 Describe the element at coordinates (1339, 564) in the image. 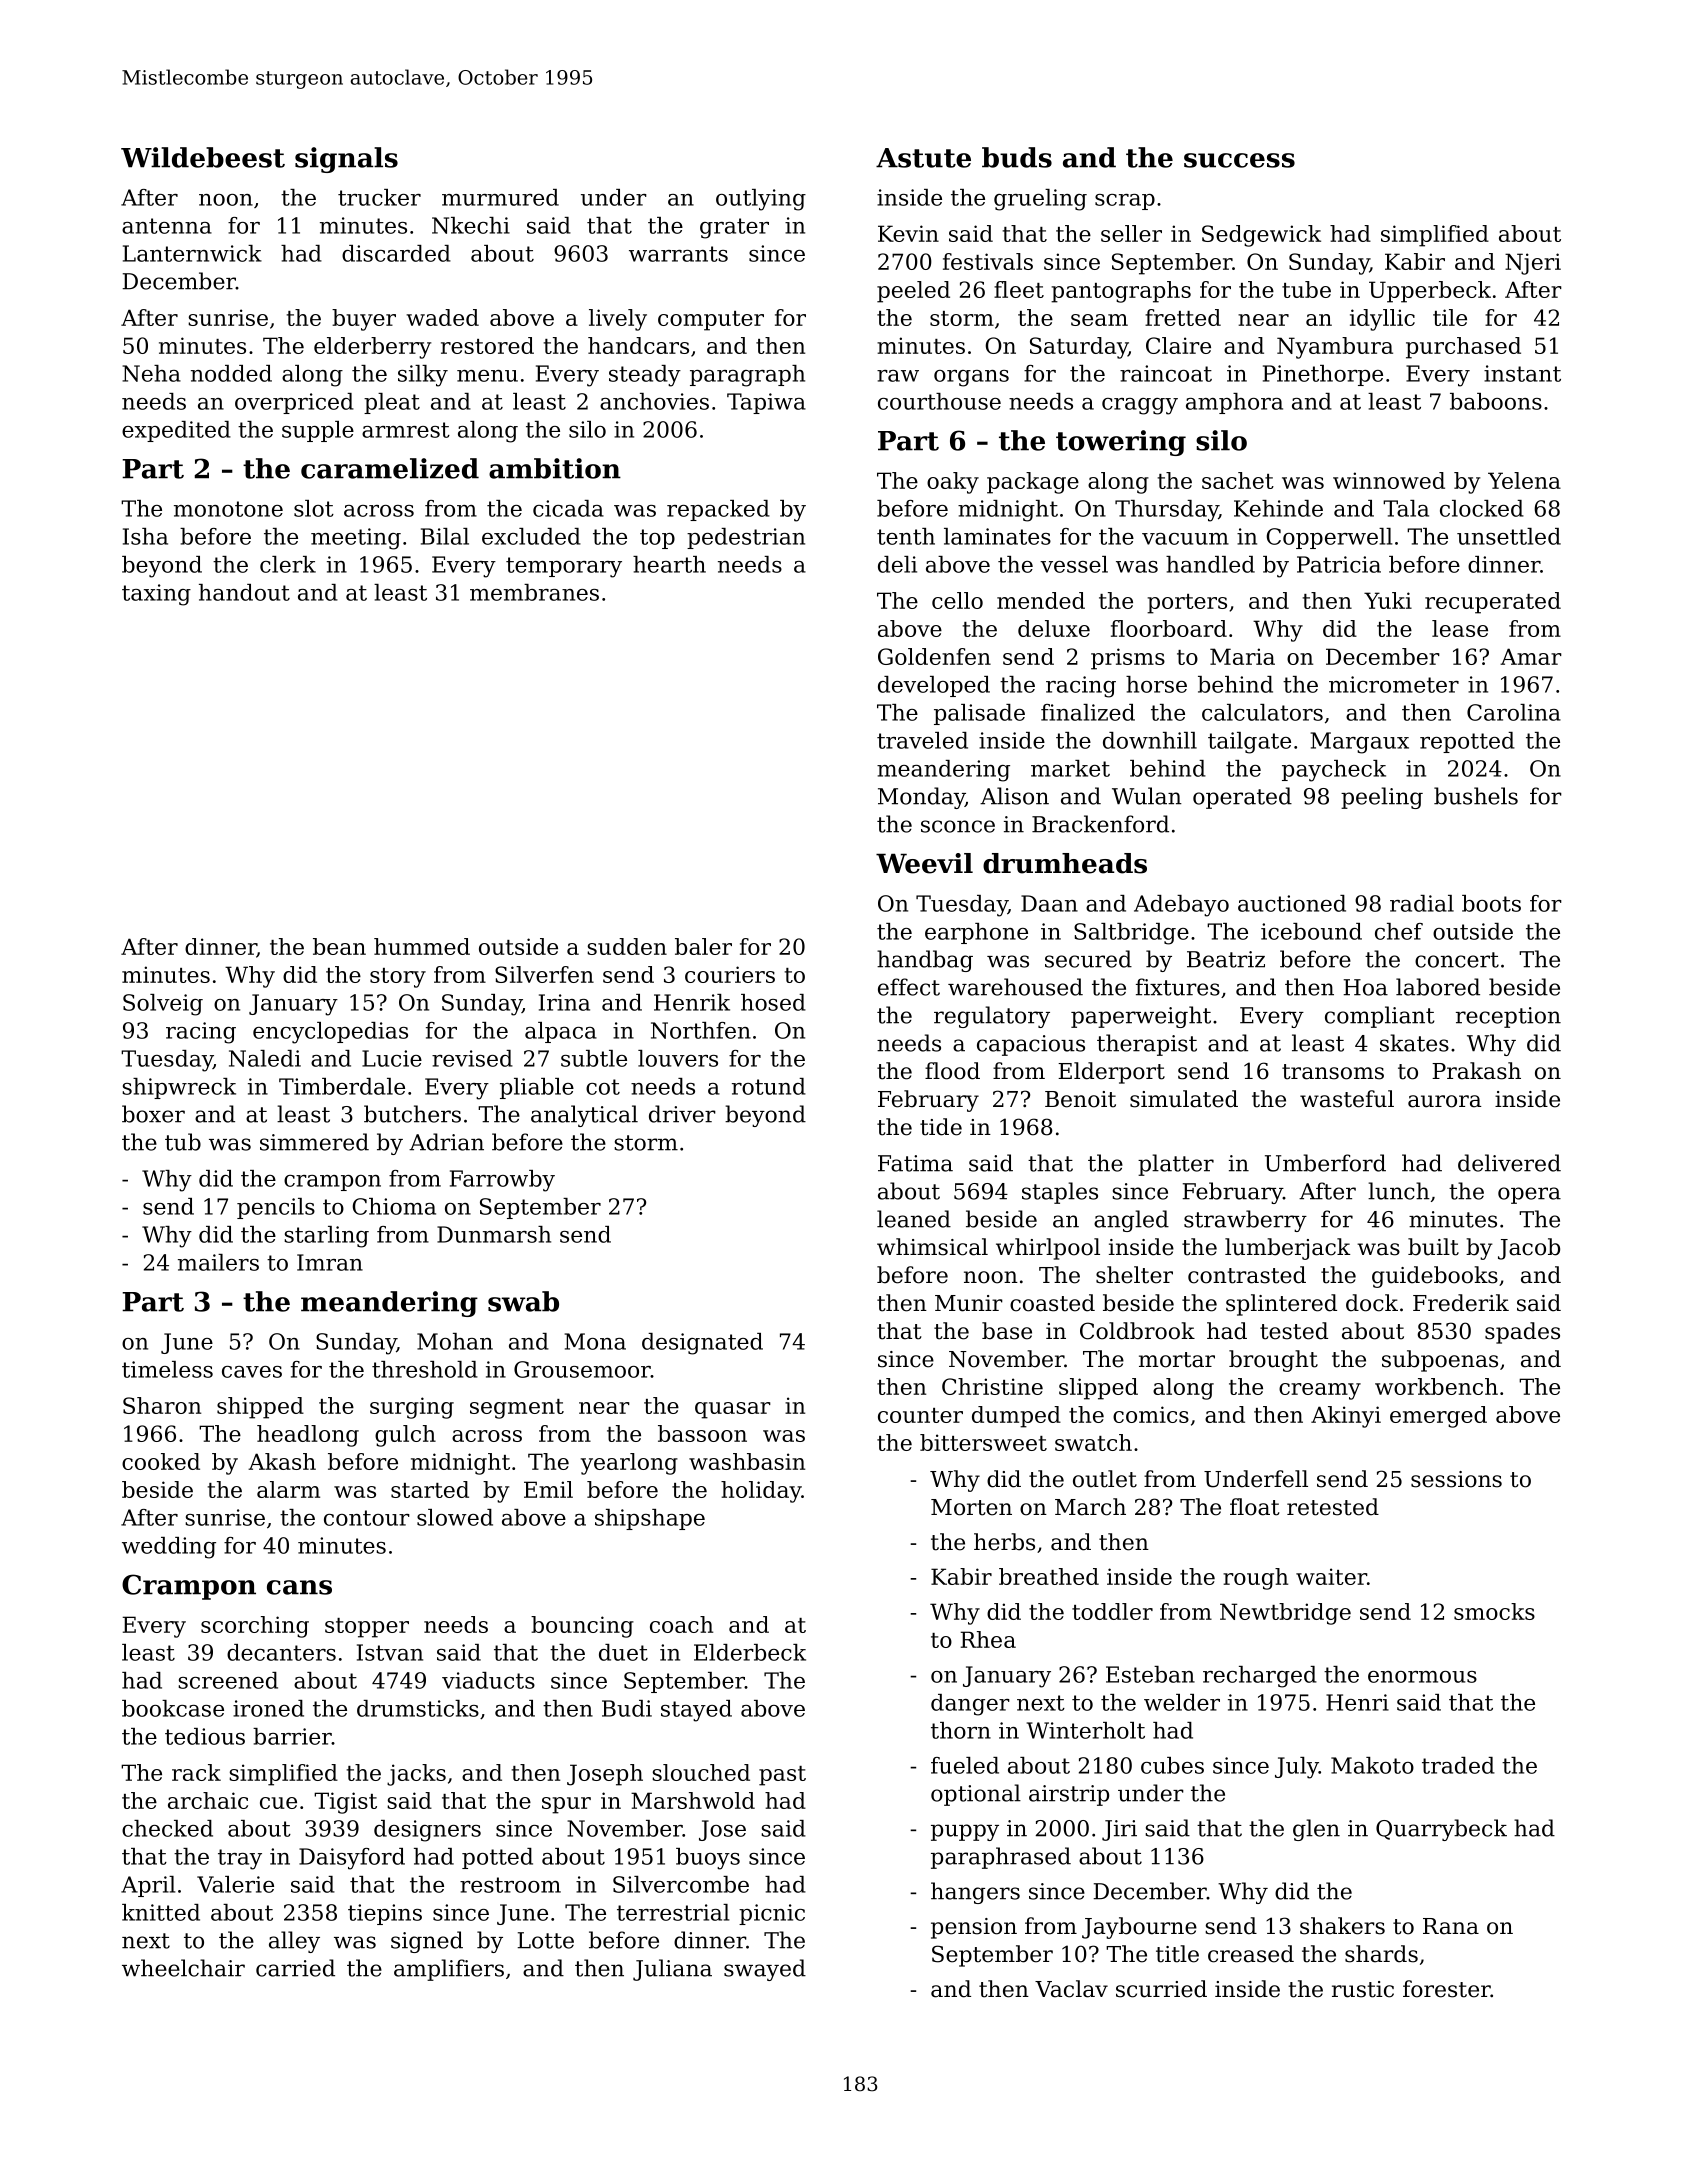

I see `Patricia` at that location.
